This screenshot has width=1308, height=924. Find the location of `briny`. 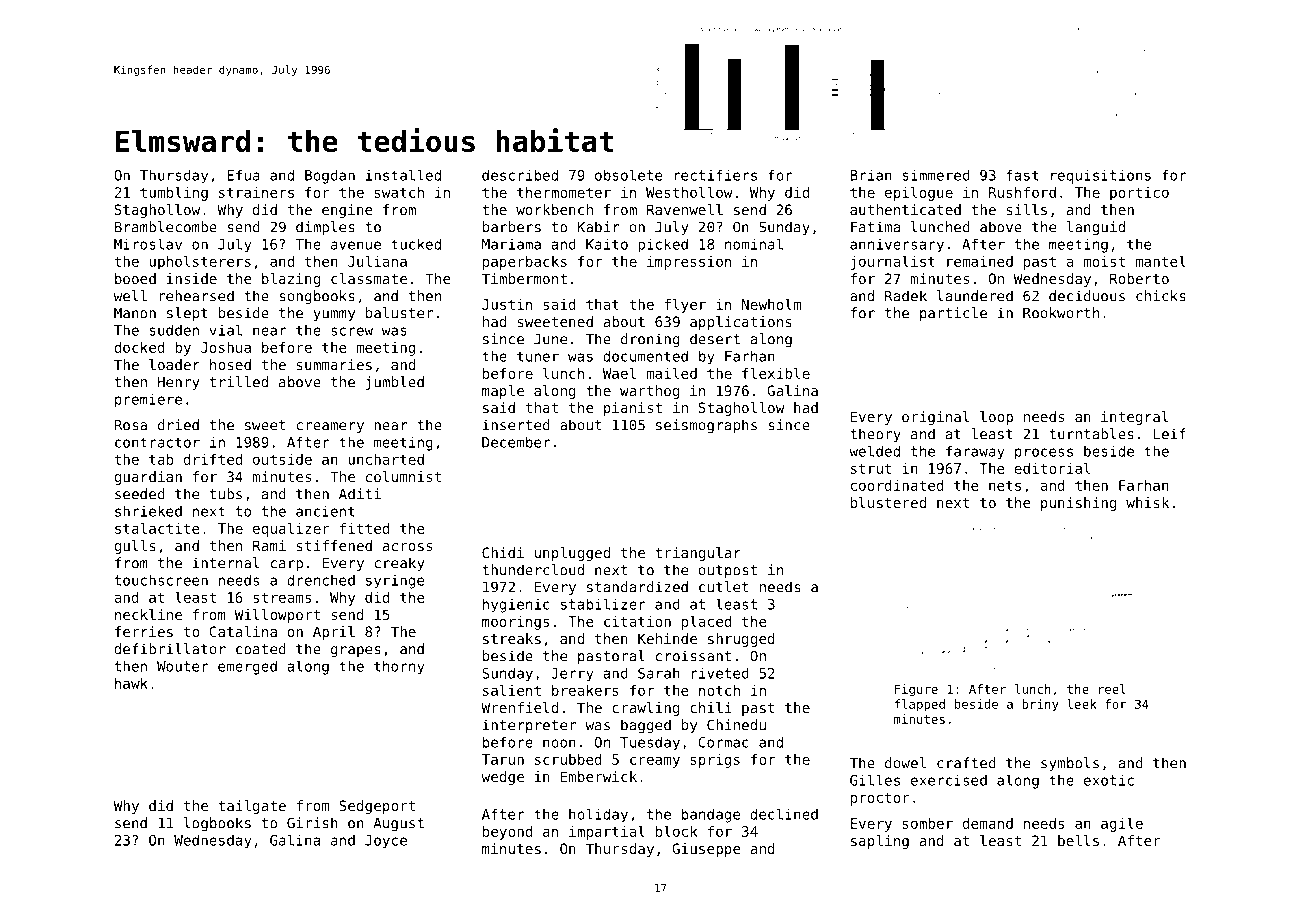

briny is located at coordinates (1040, 705).
